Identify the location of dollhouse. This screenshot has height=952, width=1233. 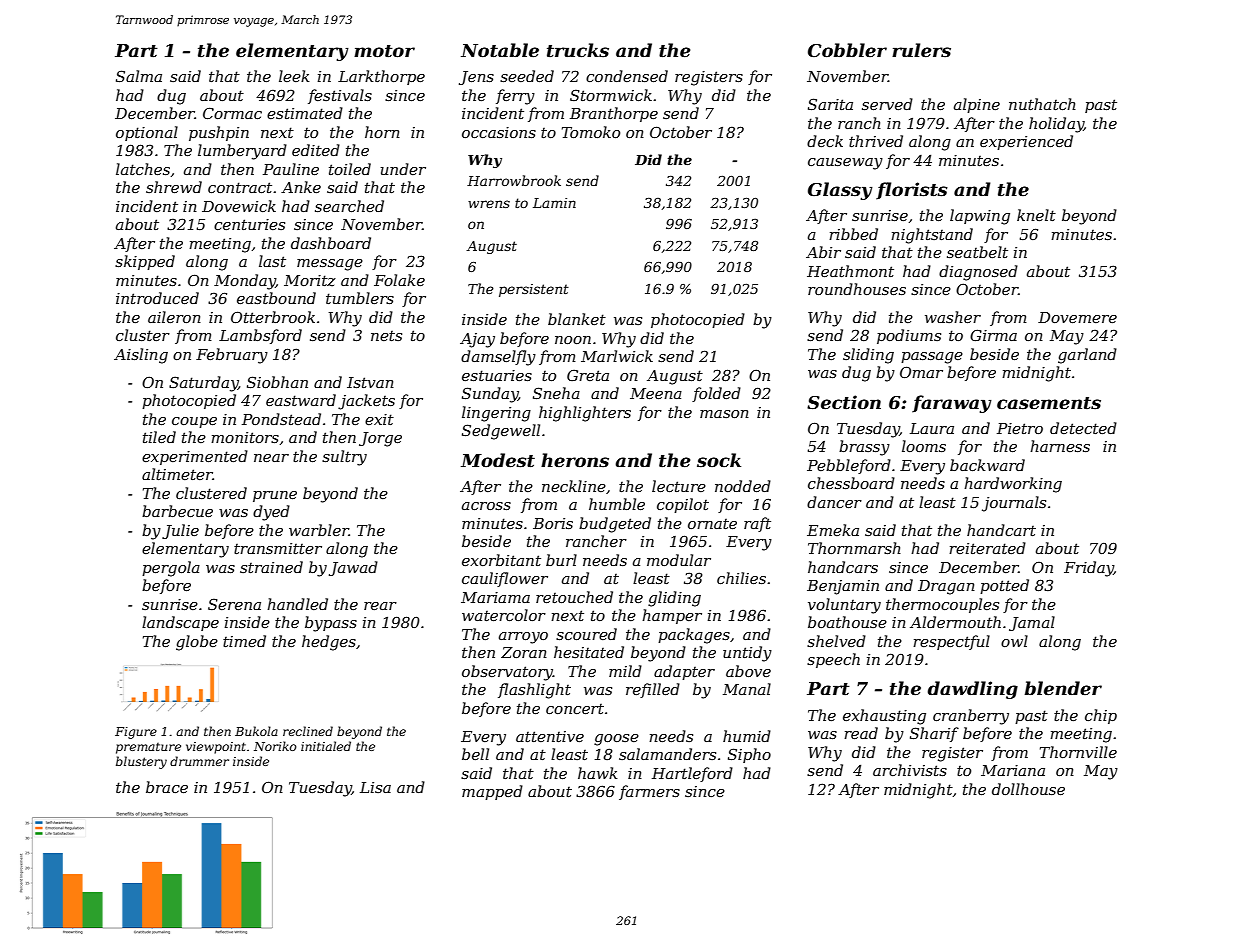
(1028, 789).
